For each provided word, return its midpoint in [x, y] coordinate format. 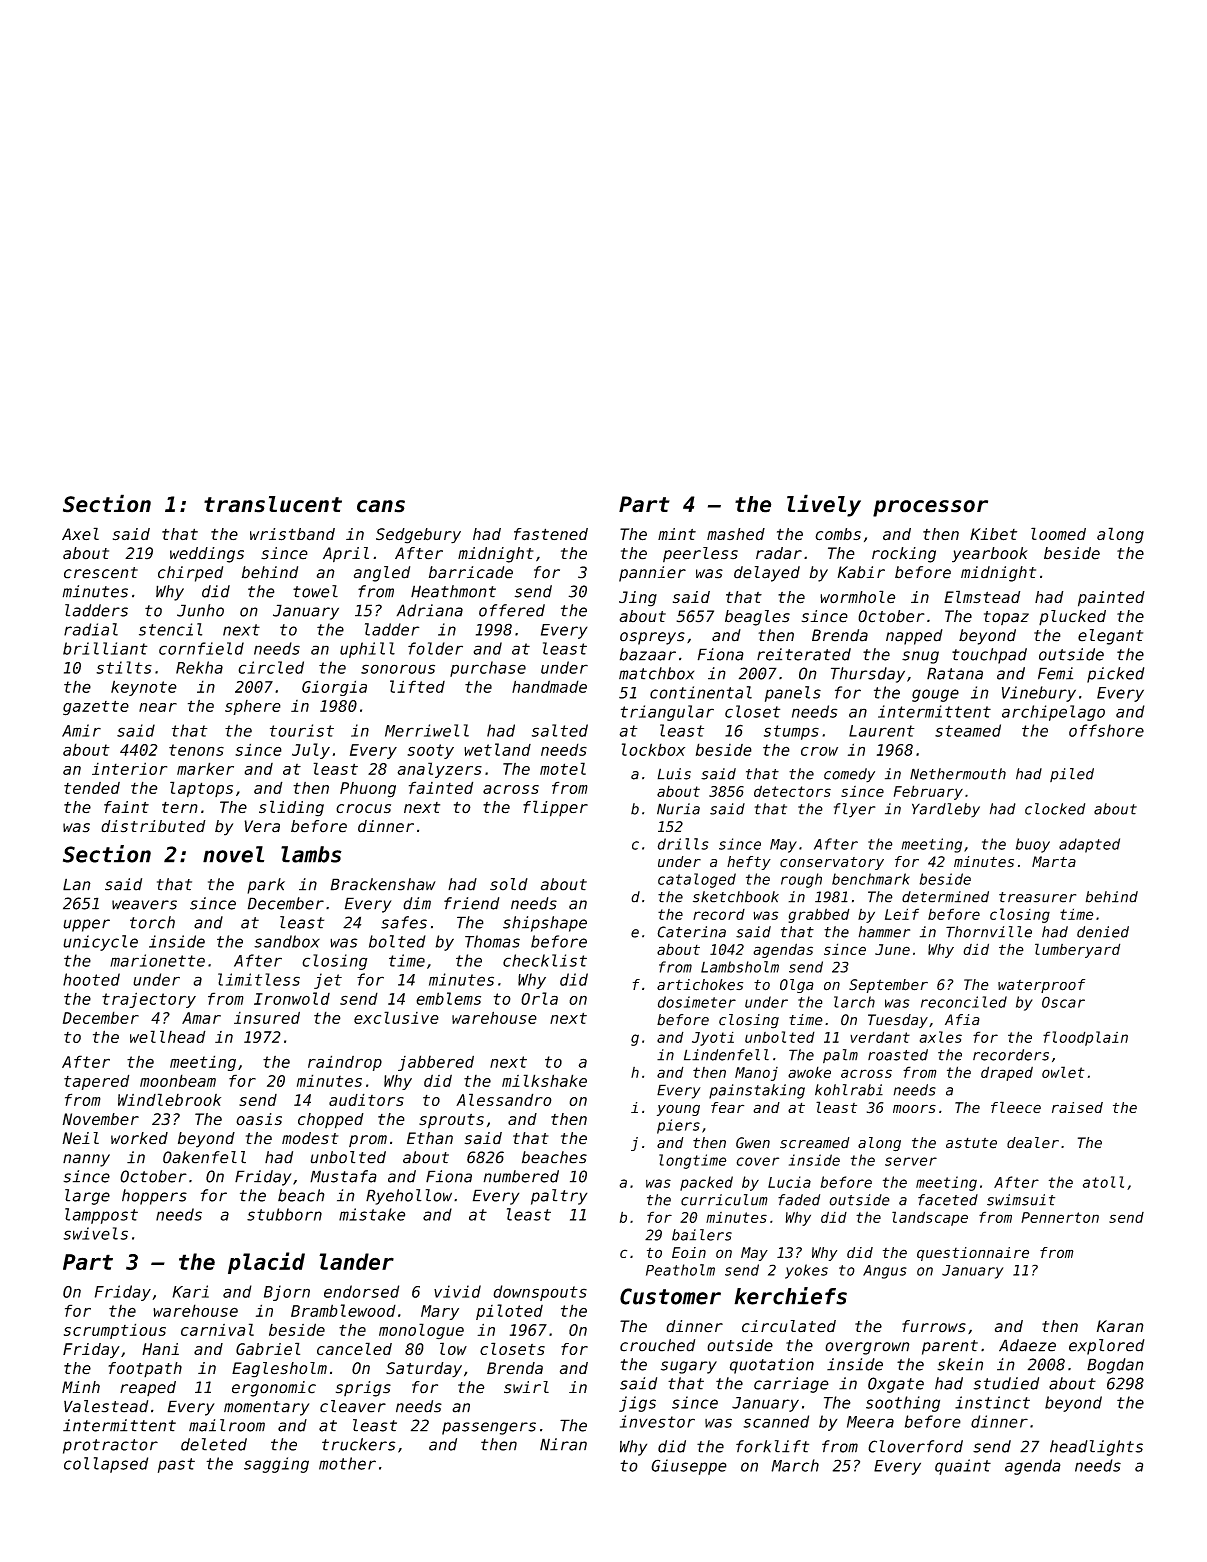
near [158, 707]
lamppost [101, 1216]
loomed [1058, 534]
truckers [358, 1444]
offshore [1106, 730]
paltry [559, 1197]
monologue [421, 1331]
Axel [80, 533]
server [911, 1161]
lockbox [653, 749]
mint [677, 534]
